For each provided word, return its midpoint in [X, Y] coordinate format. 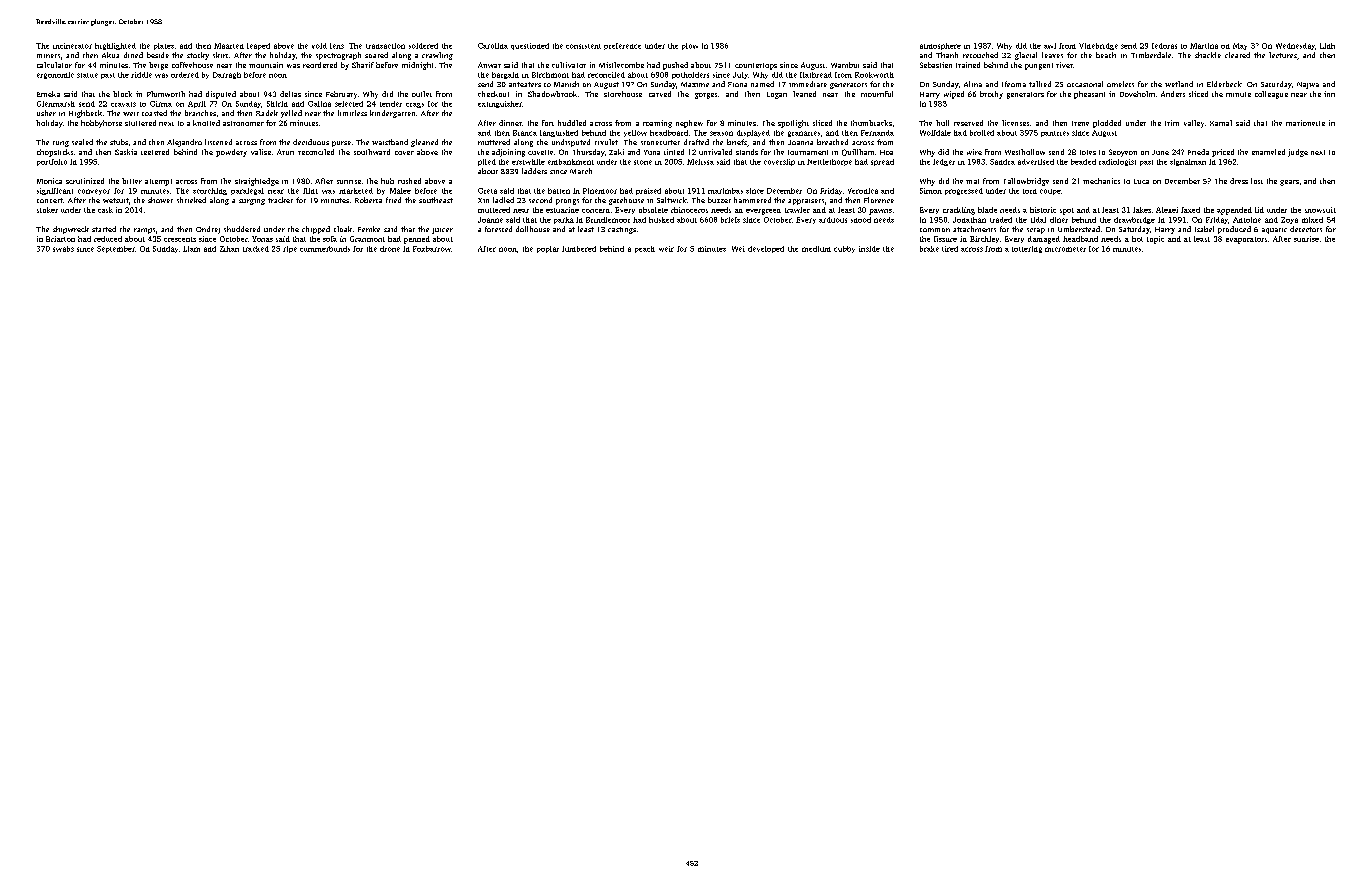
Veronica [863, 191]
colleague [1271, 95]
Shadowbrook [552, 94]
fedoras [1164, 46]
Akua [110, 55]
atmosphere [940, 46]
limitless [352, 113]
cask [105, 210]
